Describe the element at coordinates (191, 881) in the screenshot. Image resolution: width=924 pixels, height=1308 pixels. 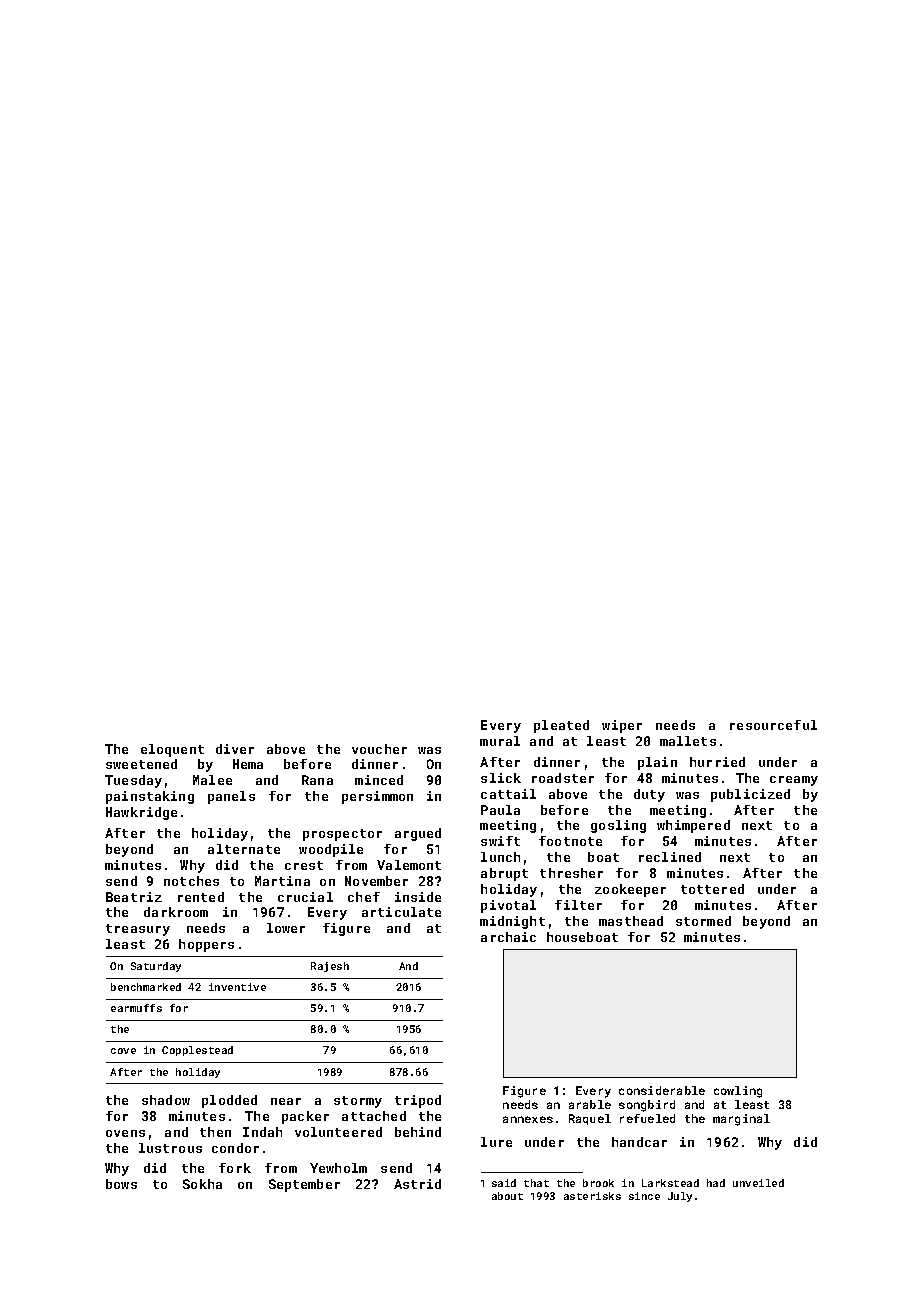
I see `notches` at that location.
